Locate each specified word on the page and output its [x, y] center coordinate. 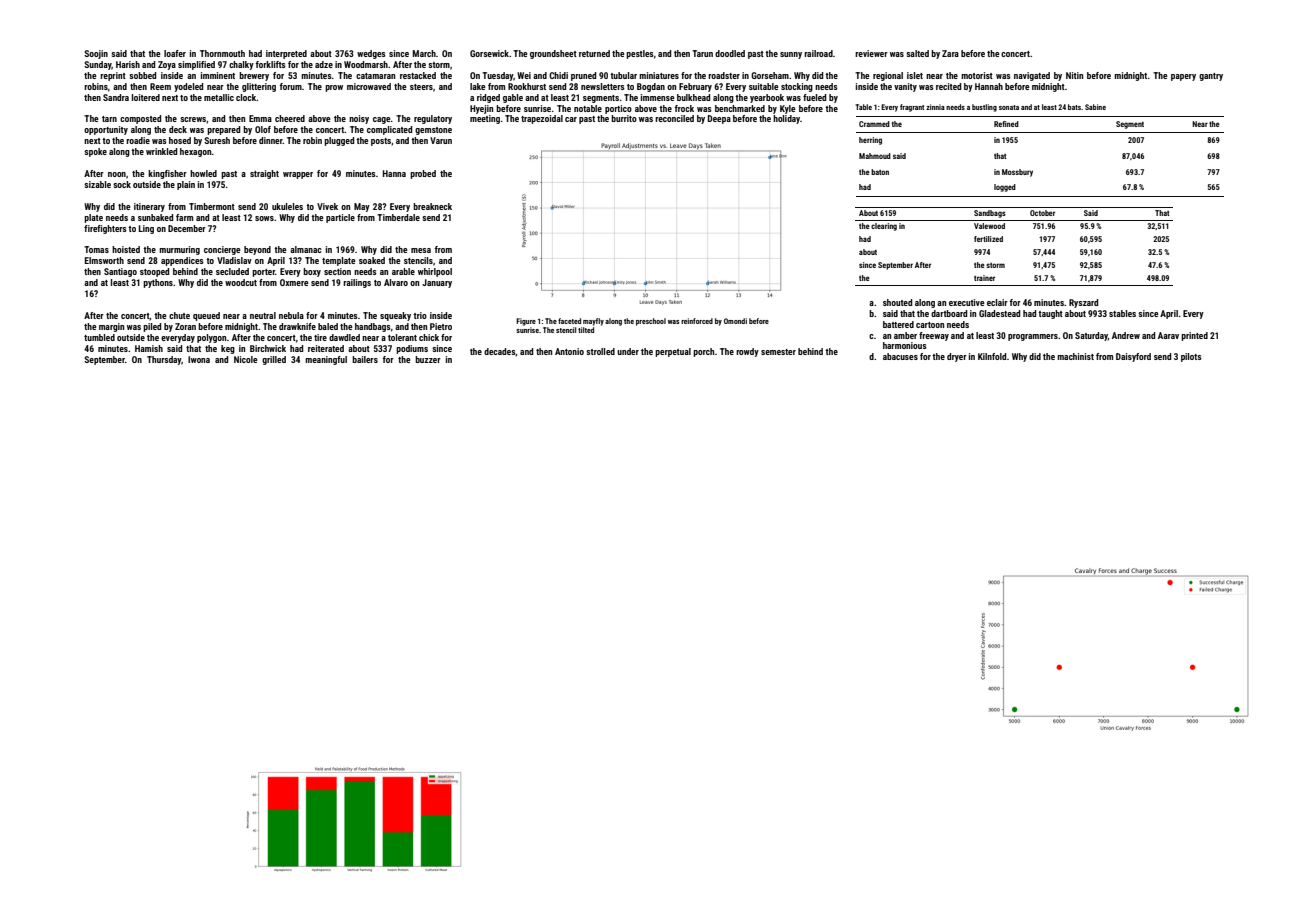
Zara [950, 53]
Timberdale [398, 217]
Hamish [149, 348]
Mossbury [1017, 173]
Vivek [327, 206]
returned [594, 53]
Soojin [96, 54]
